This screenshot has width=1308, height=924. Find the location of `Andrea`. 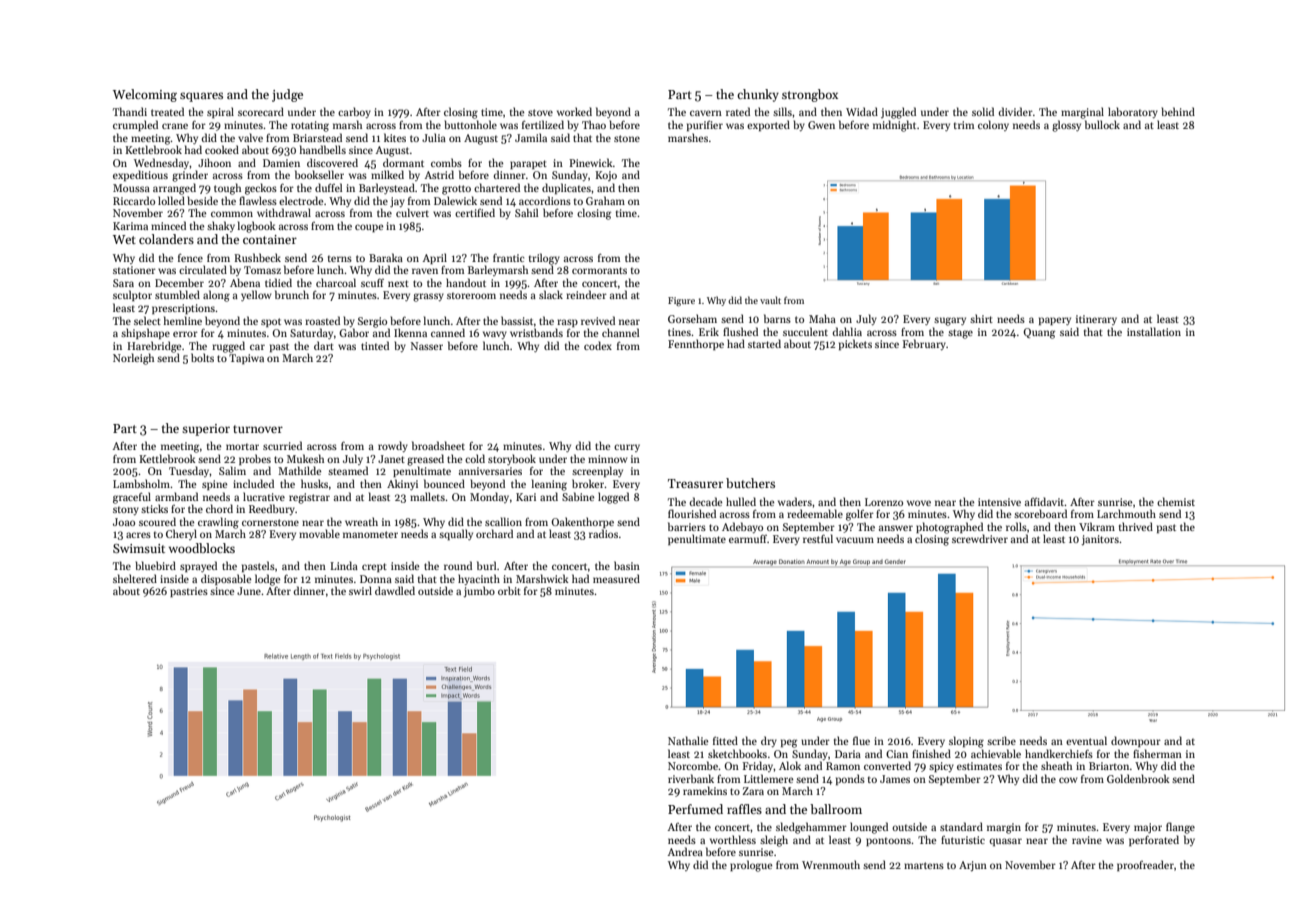

Andrea is located at coordinates (685, 851).
